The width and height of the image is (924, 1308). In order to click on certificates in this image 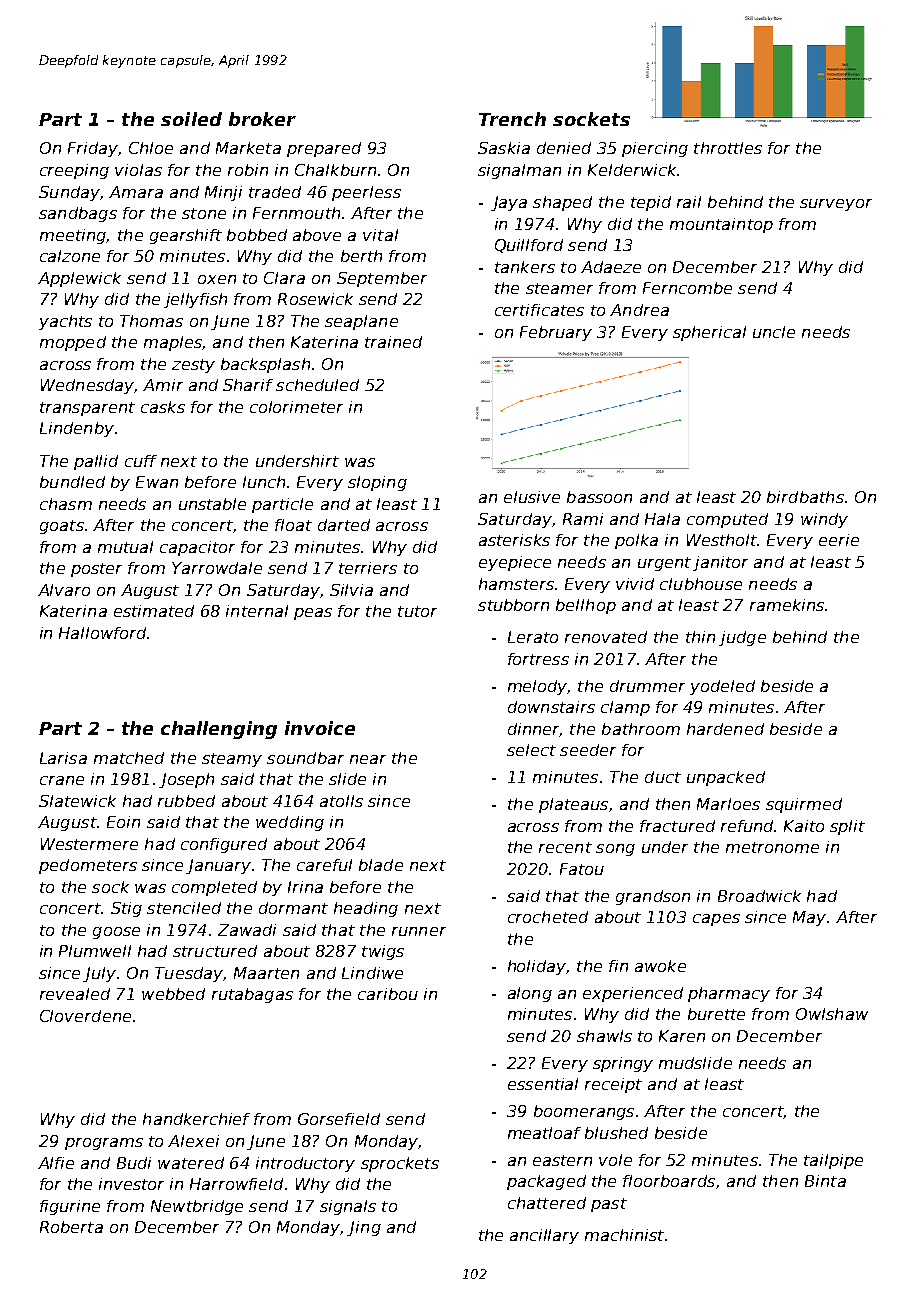, I will do `click(539, 310)`.
